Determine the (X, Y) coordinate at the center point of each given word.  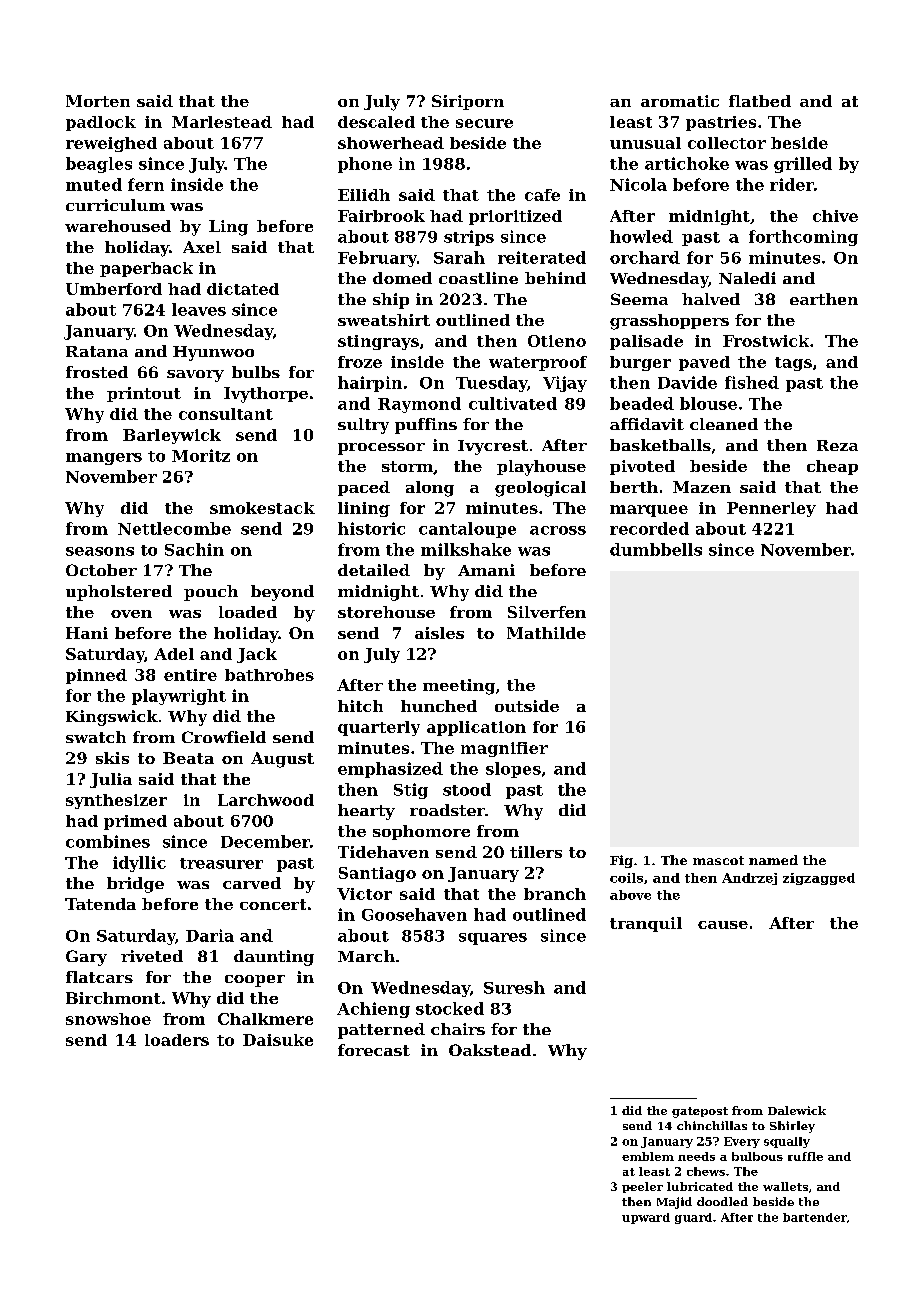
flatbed (760, 101)
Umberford (114, 289)
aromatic (680, 101)
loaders (177, 1040)
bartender (815, 1217)
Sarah (459, 257)
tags (793, 364)
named (773, 860)
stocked (450, 1008)
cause (723, 925)
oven (131, 614)
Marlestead (222, 122)
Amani (486, 570)
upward (646, 1218)
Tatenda (100, 904)
